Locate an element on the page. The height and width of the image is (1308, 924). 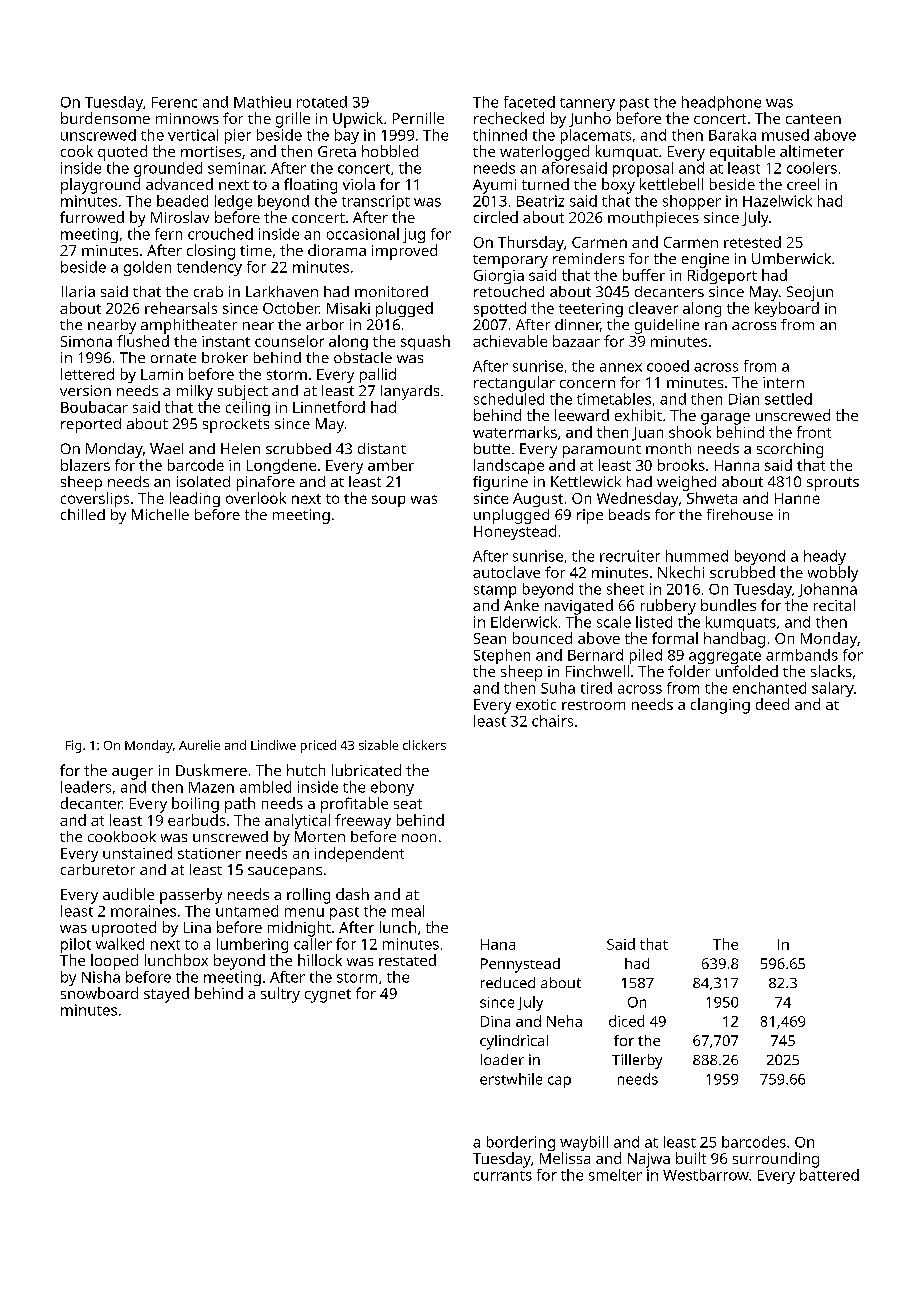
headphone is located at coordinates (721, 103).
